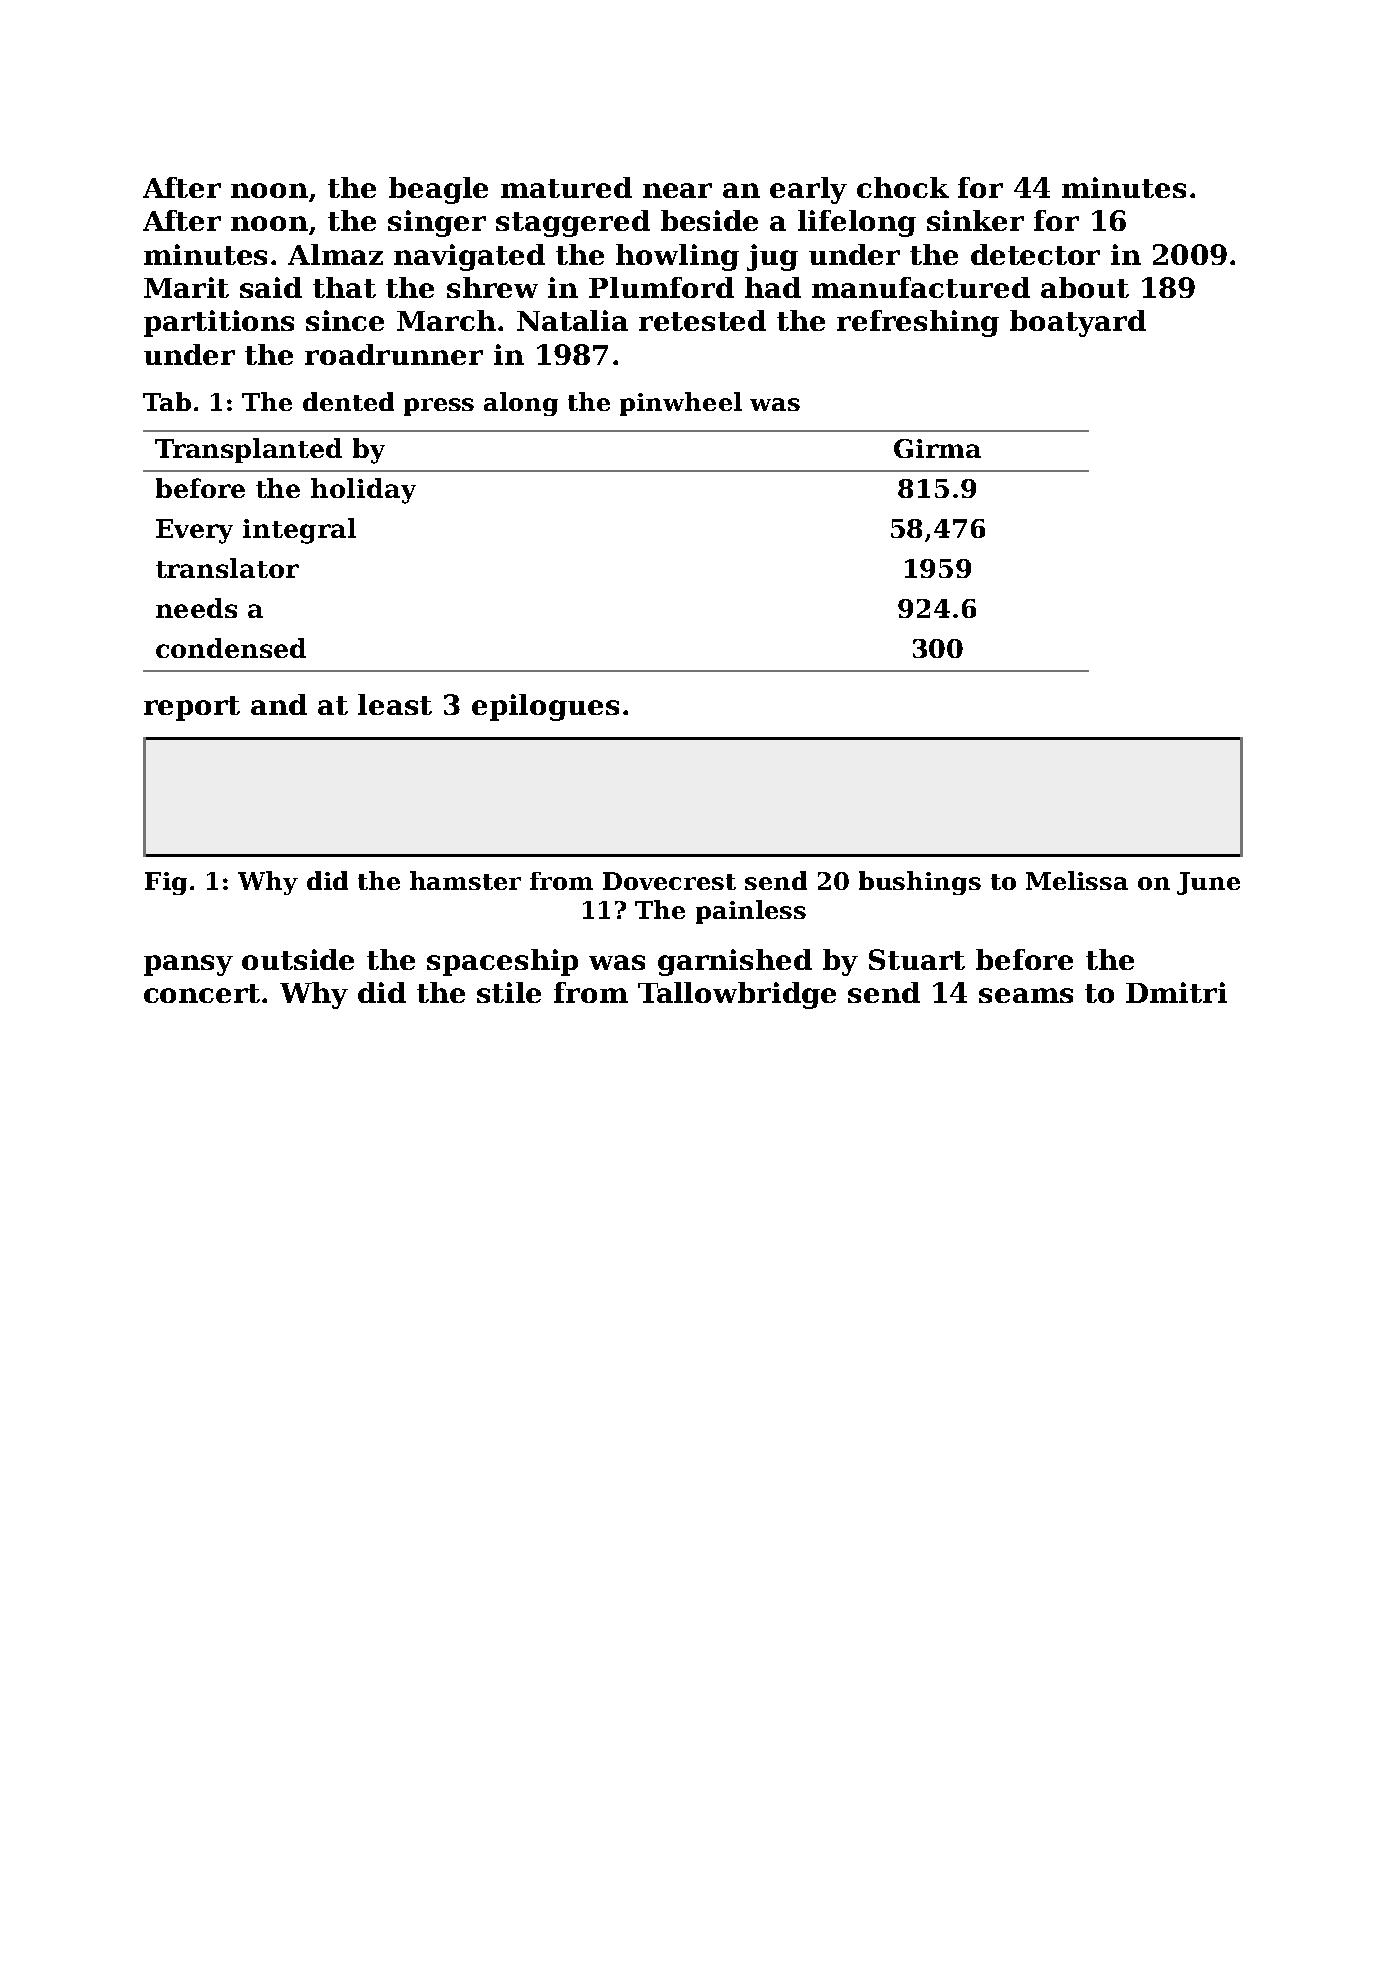  What do you see at coordinates (773, 287) in the document?
I see `had` at bounding box center [773, 287].
